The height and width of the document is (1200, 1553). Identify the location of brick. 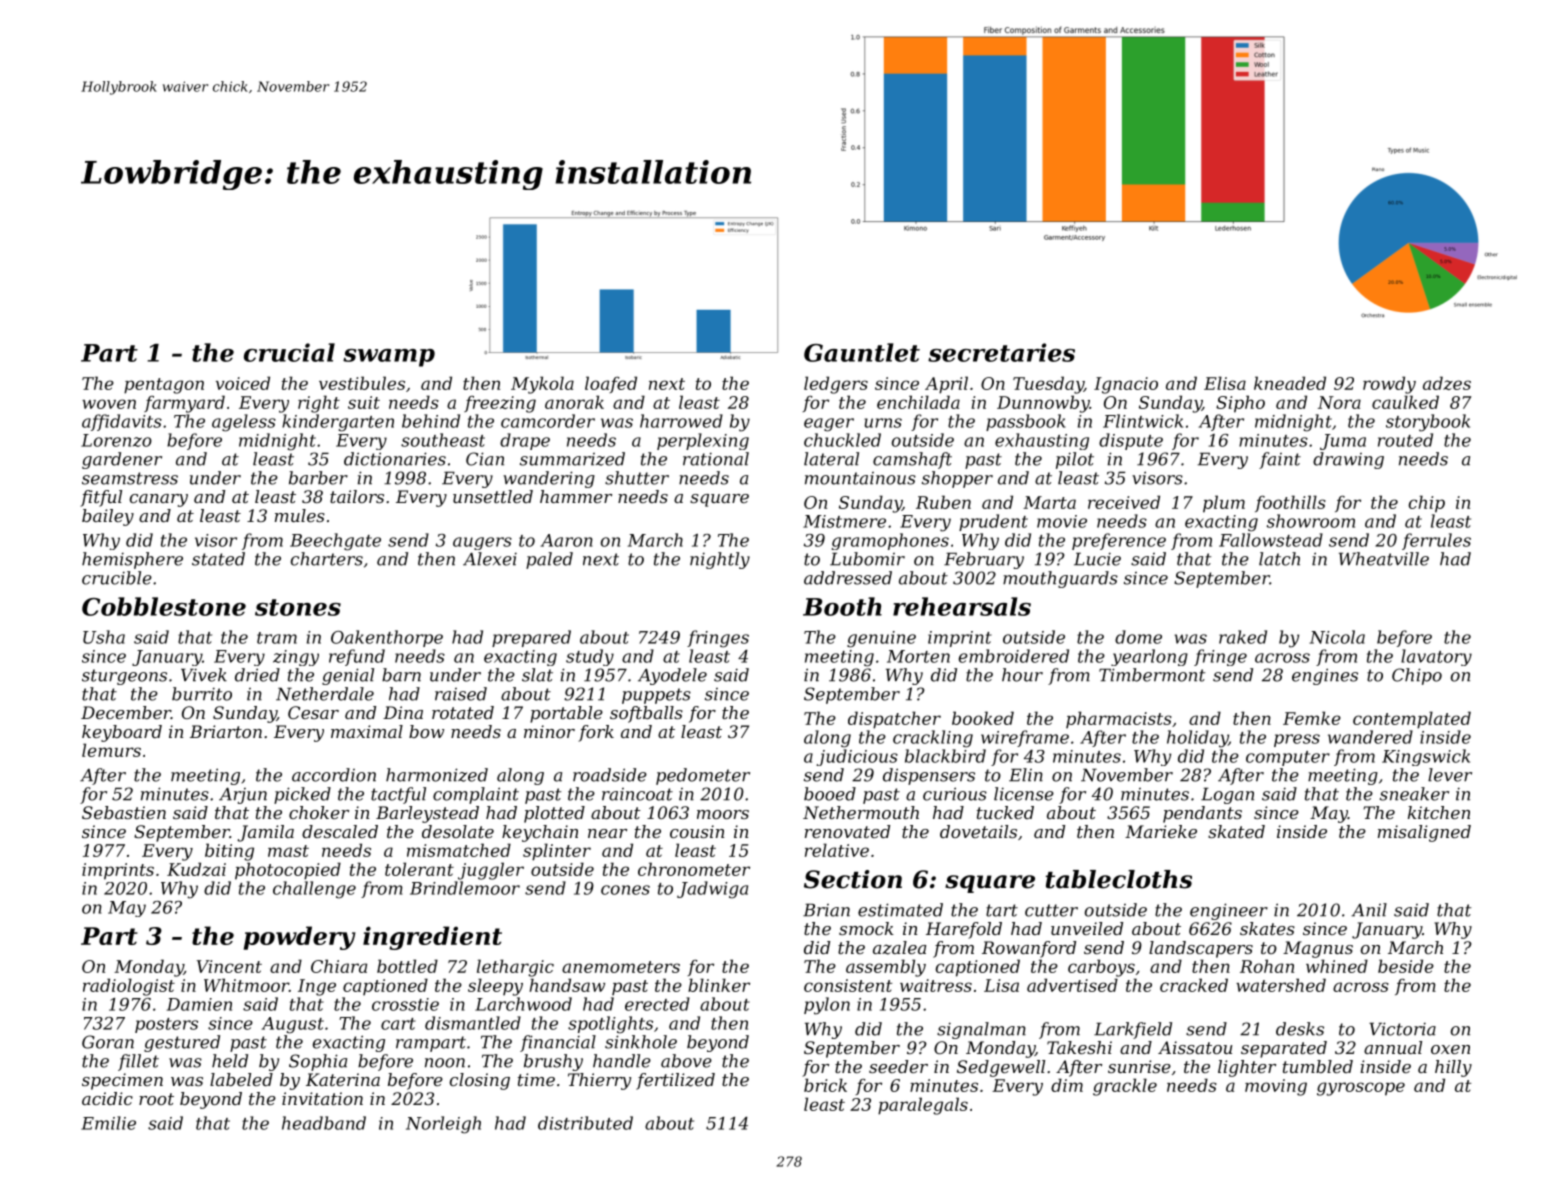
(825, 1085).
